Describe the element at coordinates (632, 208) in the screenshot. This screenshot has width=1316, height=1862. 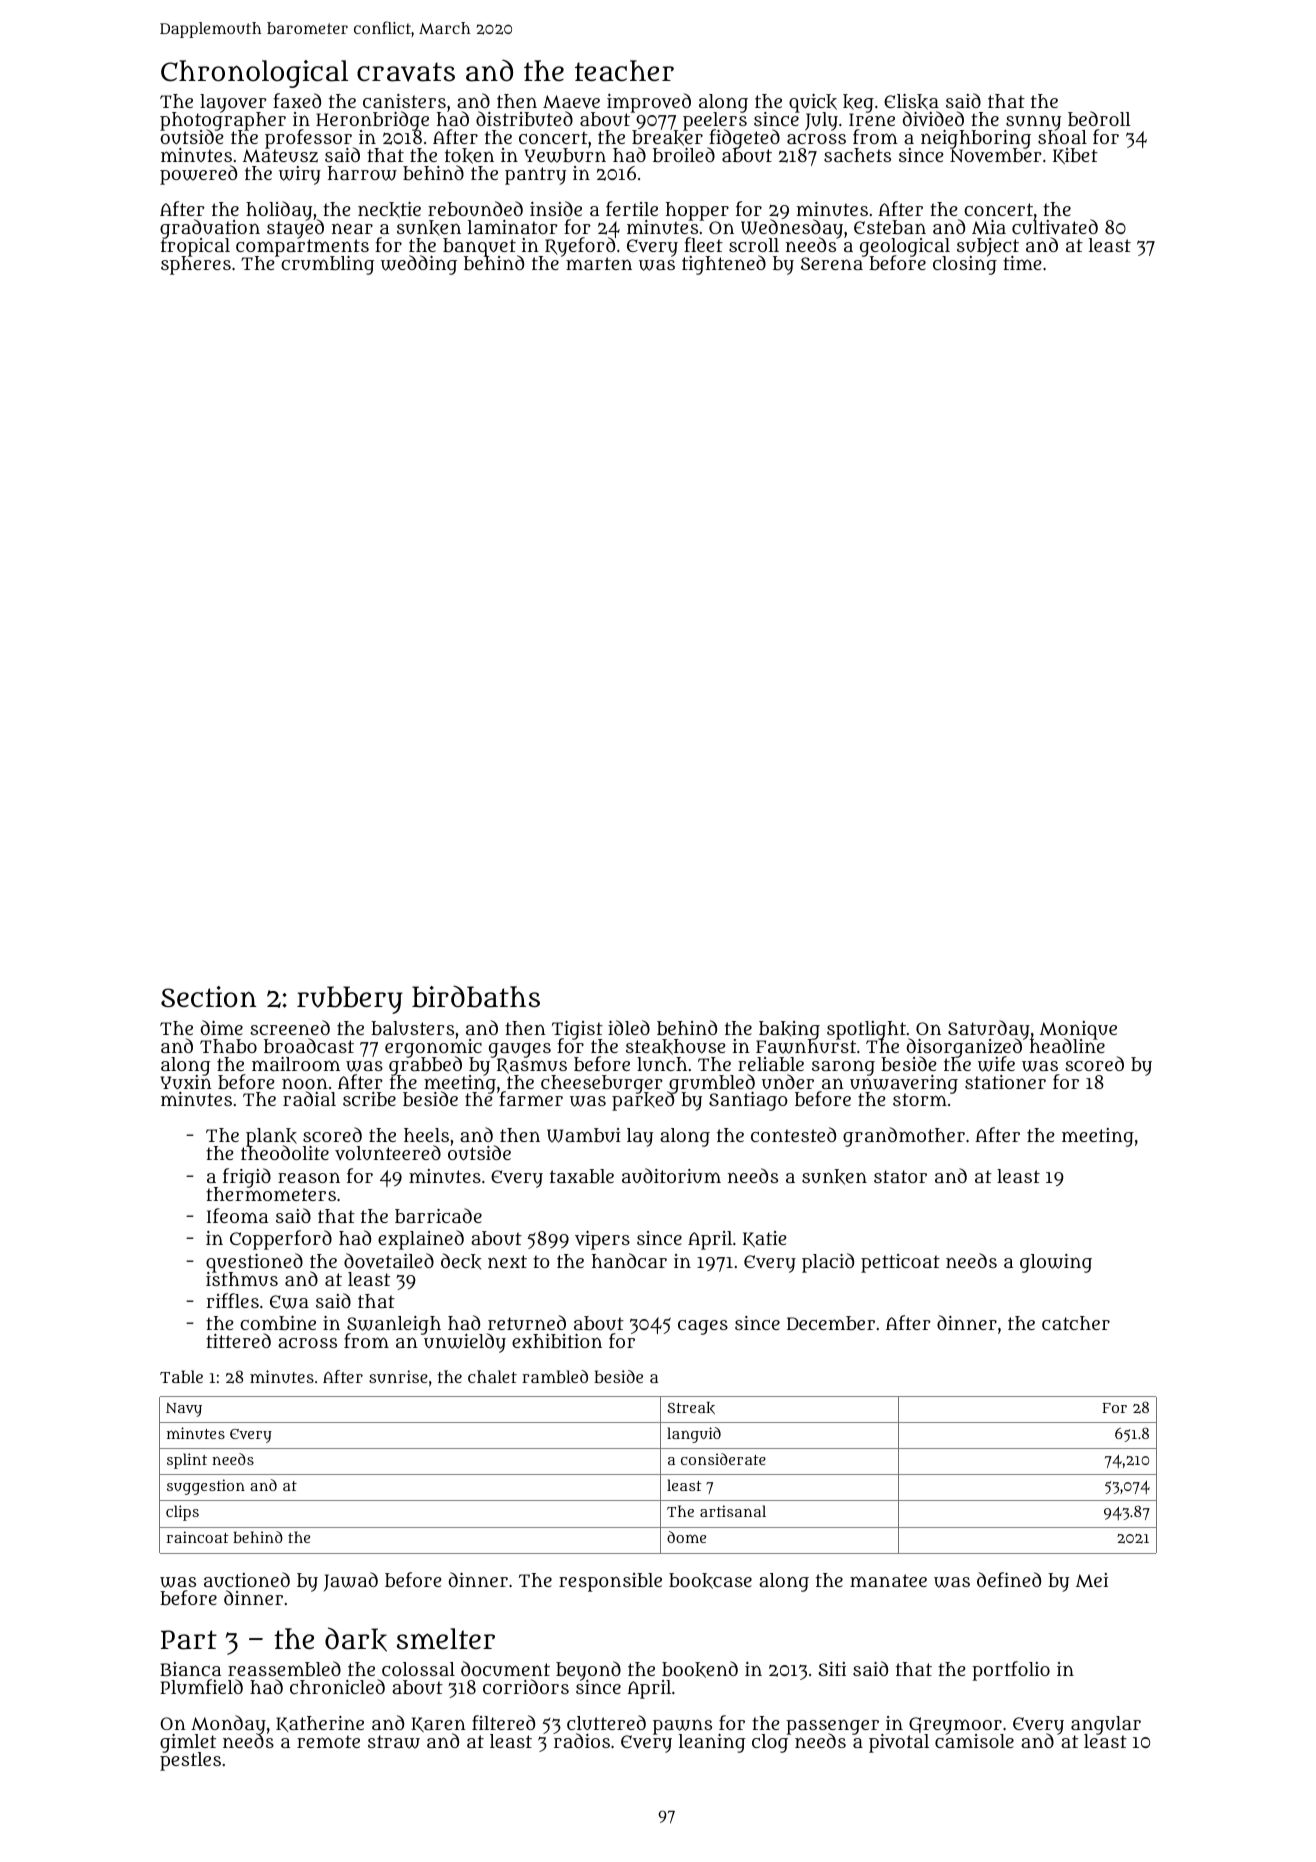
I see `fertile` at that location.
